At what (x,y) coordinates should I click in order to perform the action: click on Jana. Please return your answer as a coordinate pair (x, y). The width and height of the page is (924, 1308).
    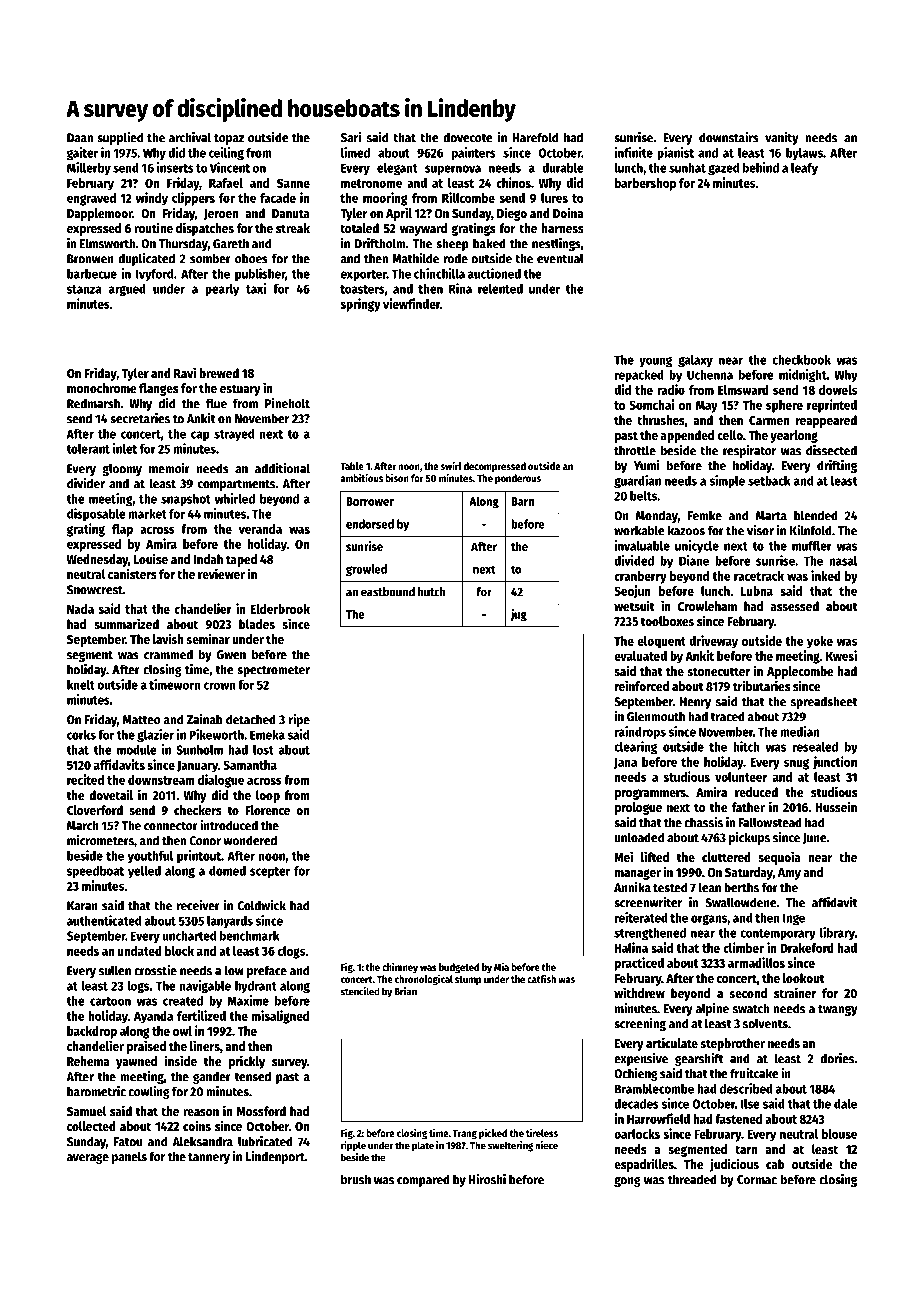
    Looking at the image, I should click on (625, 763).
